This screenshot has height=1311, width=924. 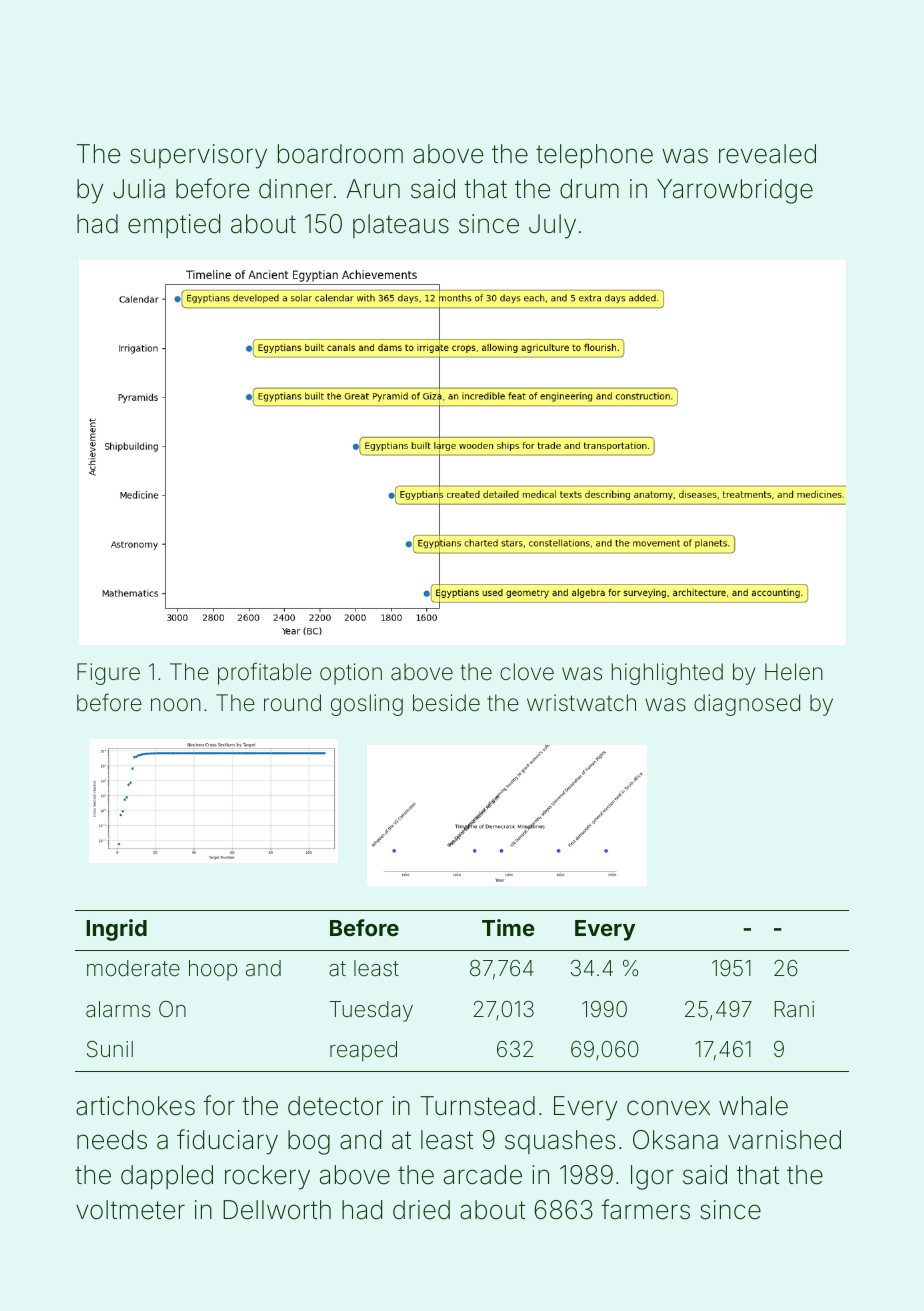 I want to click on drum, so click(x=589, y=189).
